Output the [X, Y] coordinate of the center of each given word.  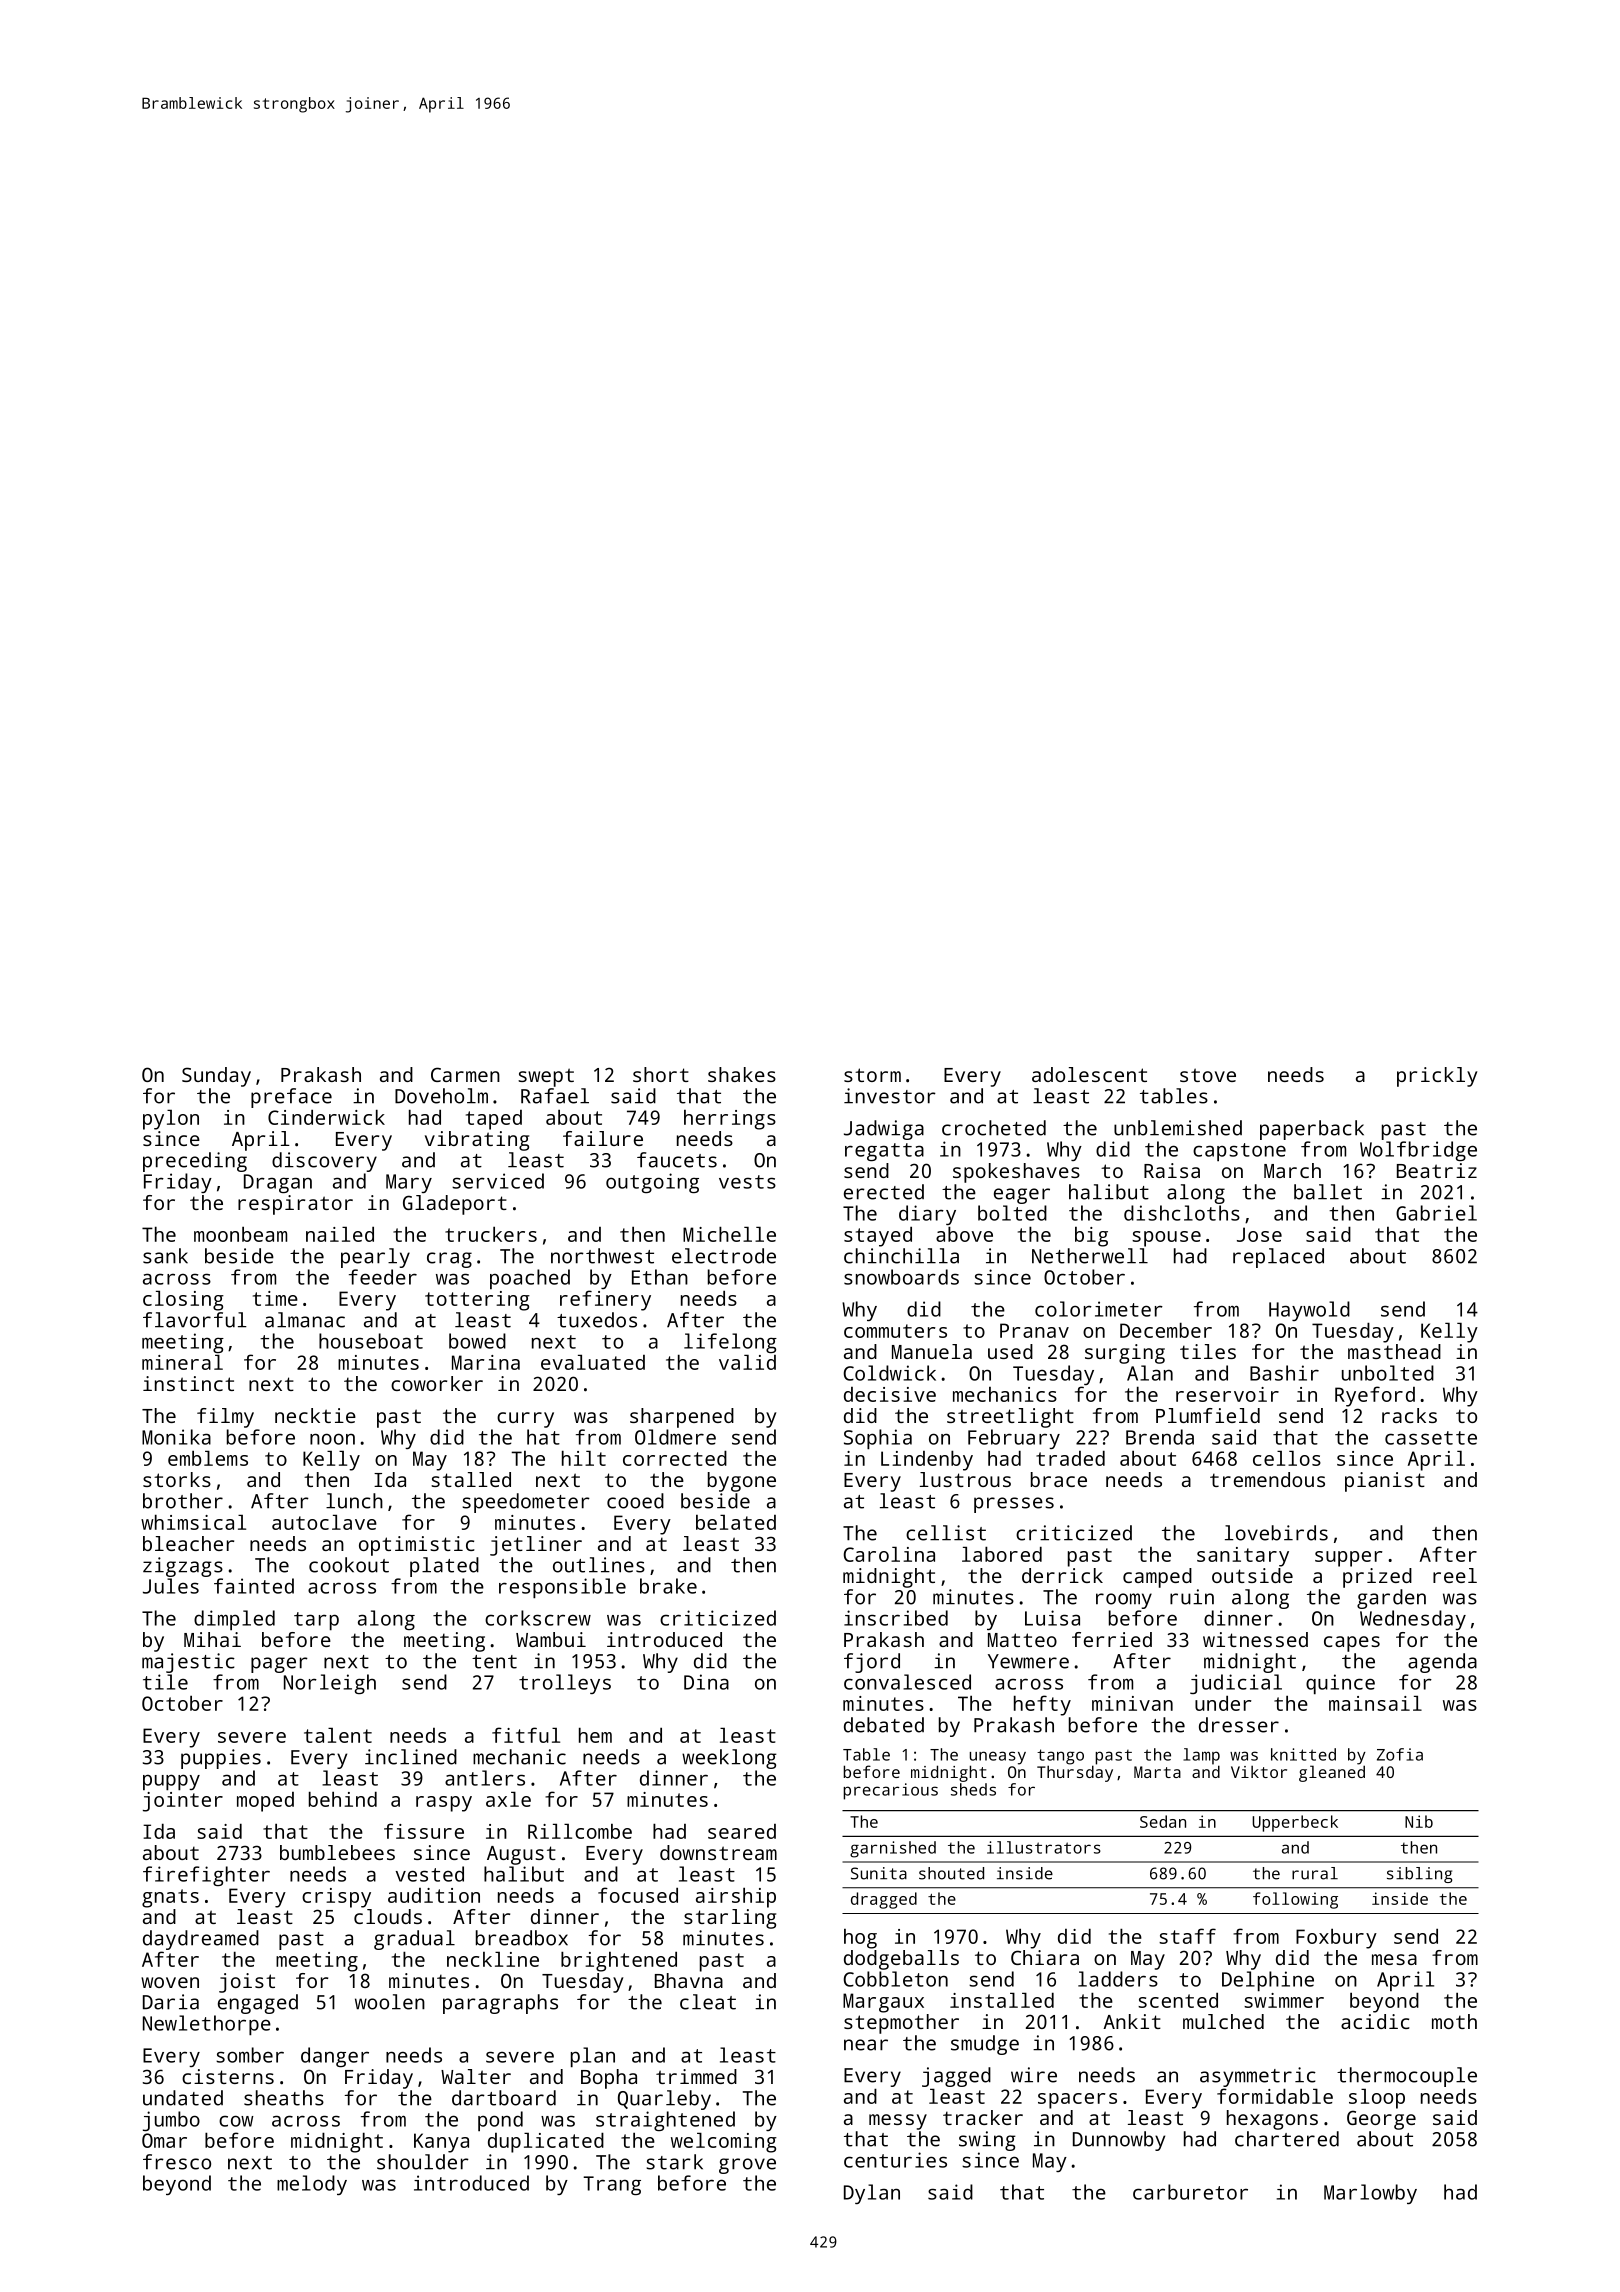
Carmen [465, 1074]
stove [1208, 1075]
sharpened [682, 1418]
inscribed [896, 1618]
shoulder [423, 2162]
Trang [612, 2185]
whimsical [193, 1522]
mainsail [1375, 1703]
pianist [1385, 1482]
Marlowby [1370, 2194]
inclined [411, 1757]
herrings [730, 1120]
